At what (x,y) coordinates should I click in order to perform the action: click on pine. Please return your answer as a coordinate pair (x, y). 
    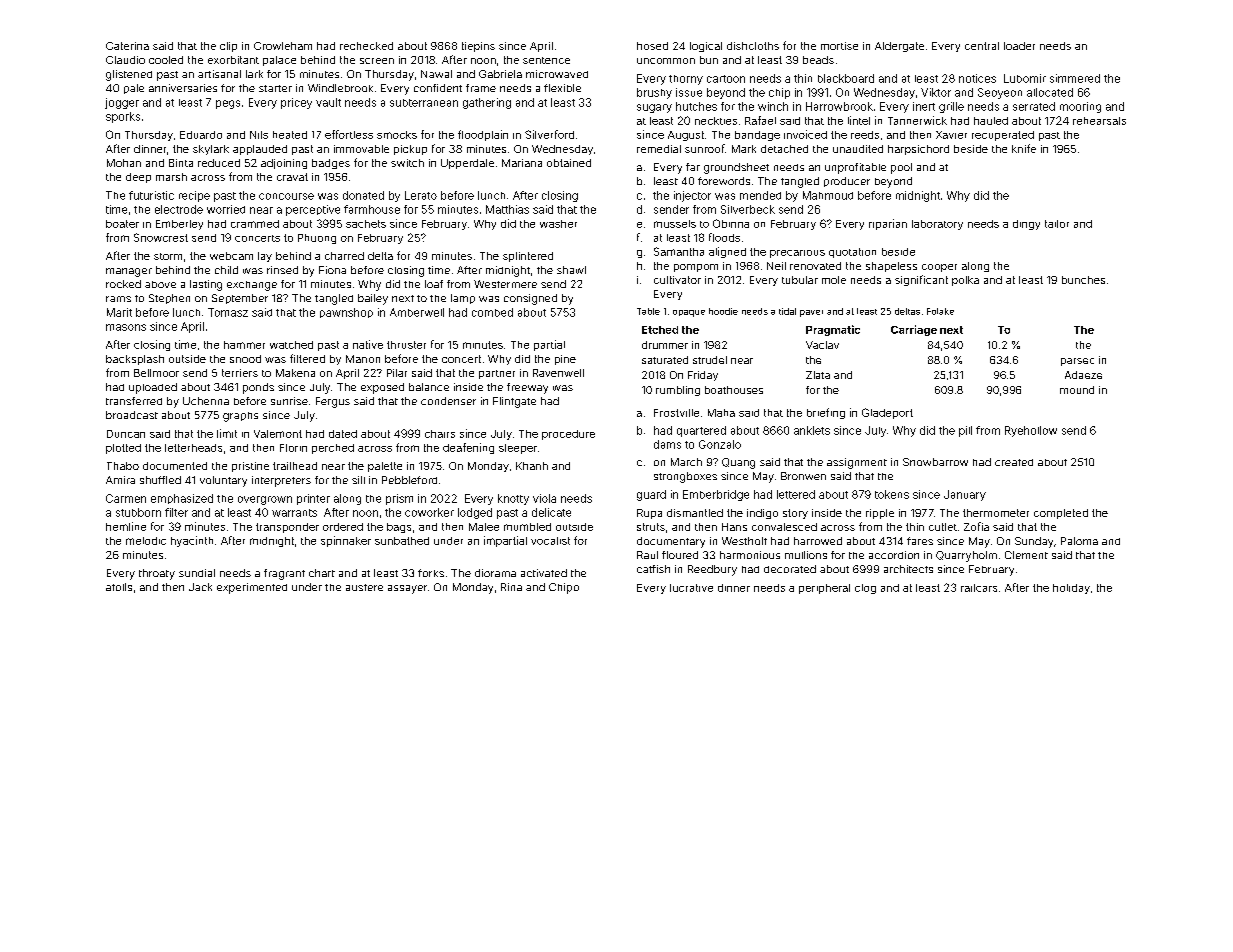
    Looking at the image, I should click on (565, 360).
